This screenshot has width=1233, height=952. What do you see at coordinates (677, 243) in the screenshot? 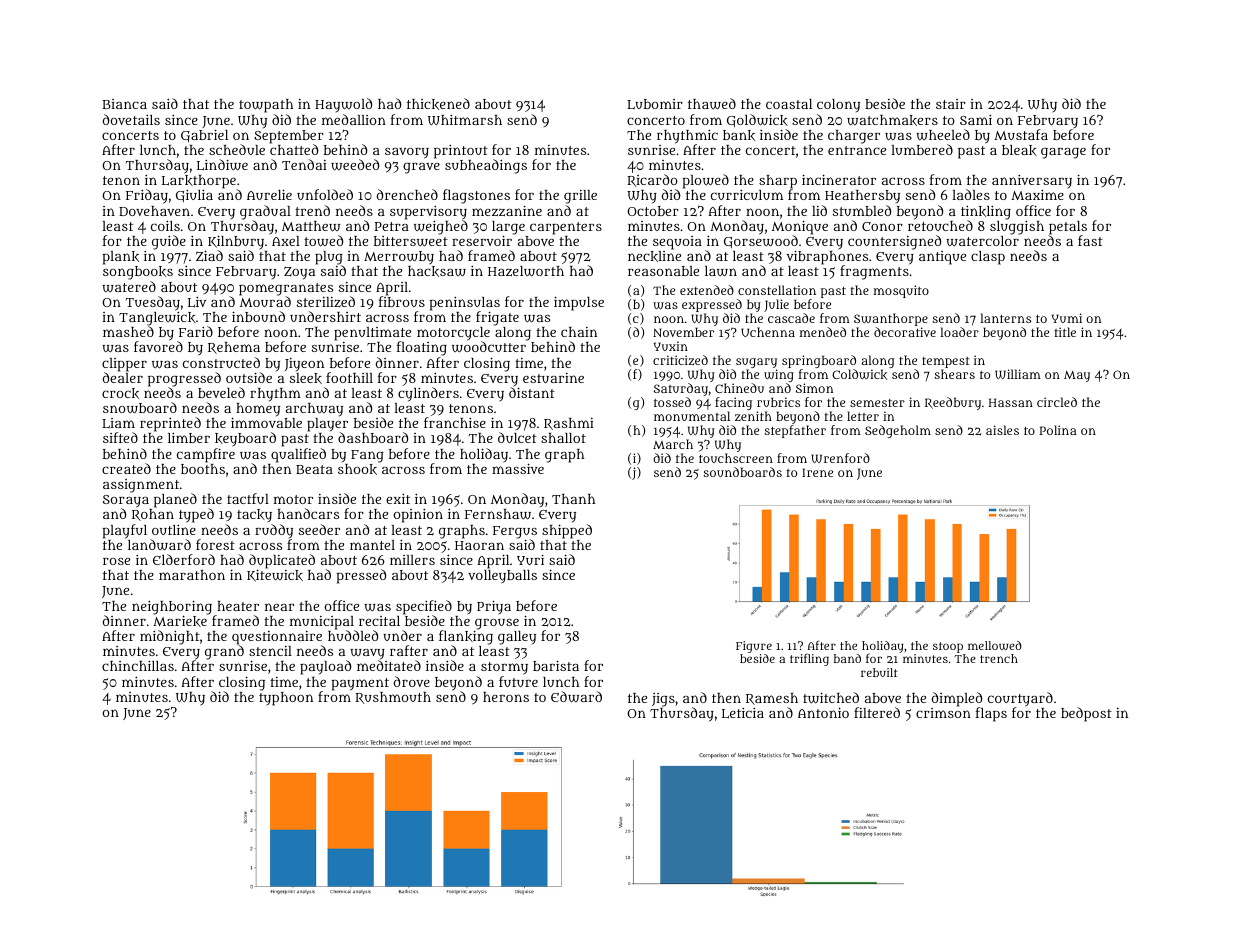
I see `sequoia` at bounding box center [677, 243].
